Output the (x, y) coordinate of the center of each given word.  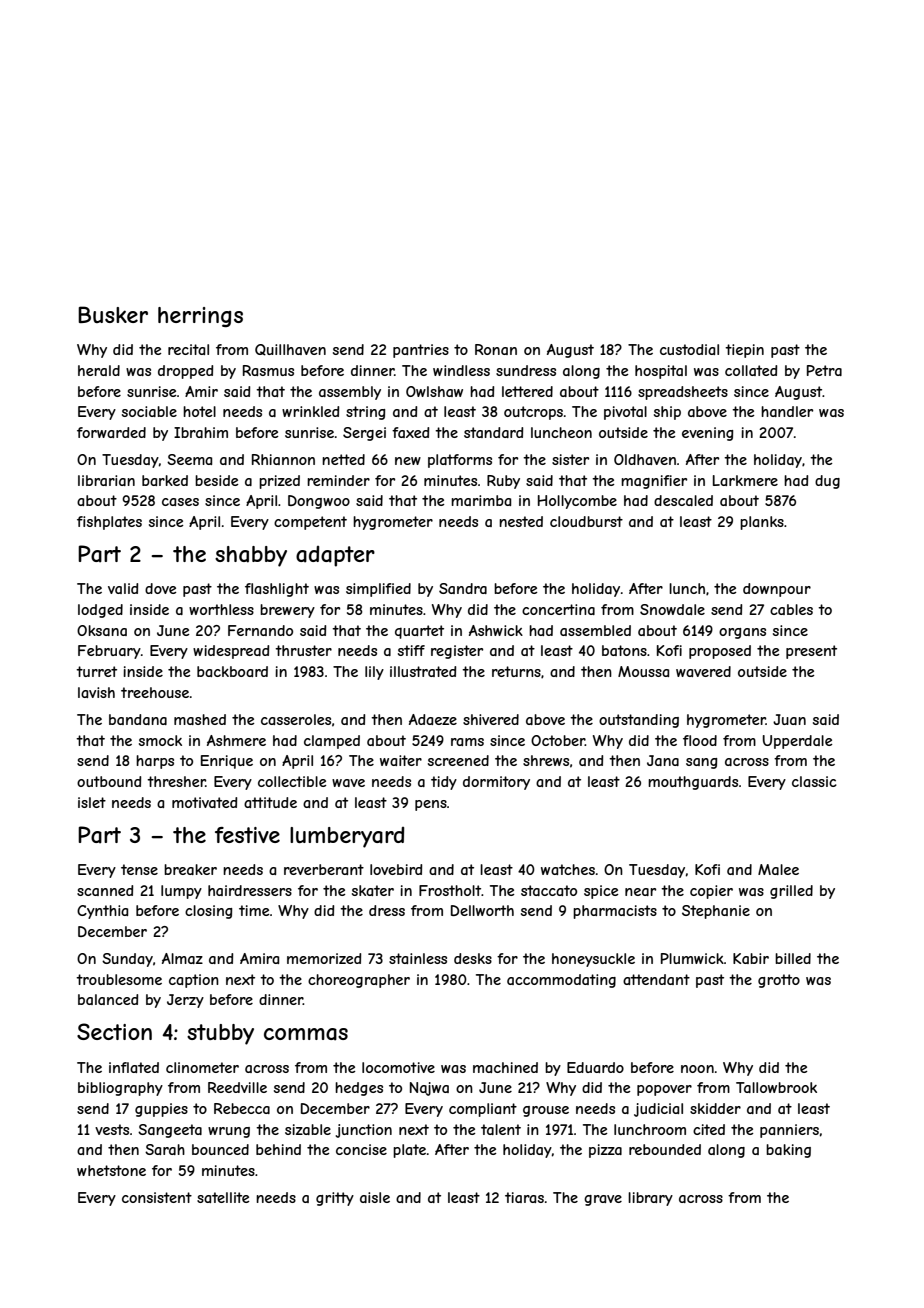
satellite (223, 1197)
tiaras (524, 1197)
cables (791, 609)
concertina (558, 609)
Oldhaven (645, 459)
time (254, 910)
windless (461, 370)
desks (473, 958)
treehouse (155, 692)
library (650, 1199)
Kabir (751, 958)
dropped (185, 372)
